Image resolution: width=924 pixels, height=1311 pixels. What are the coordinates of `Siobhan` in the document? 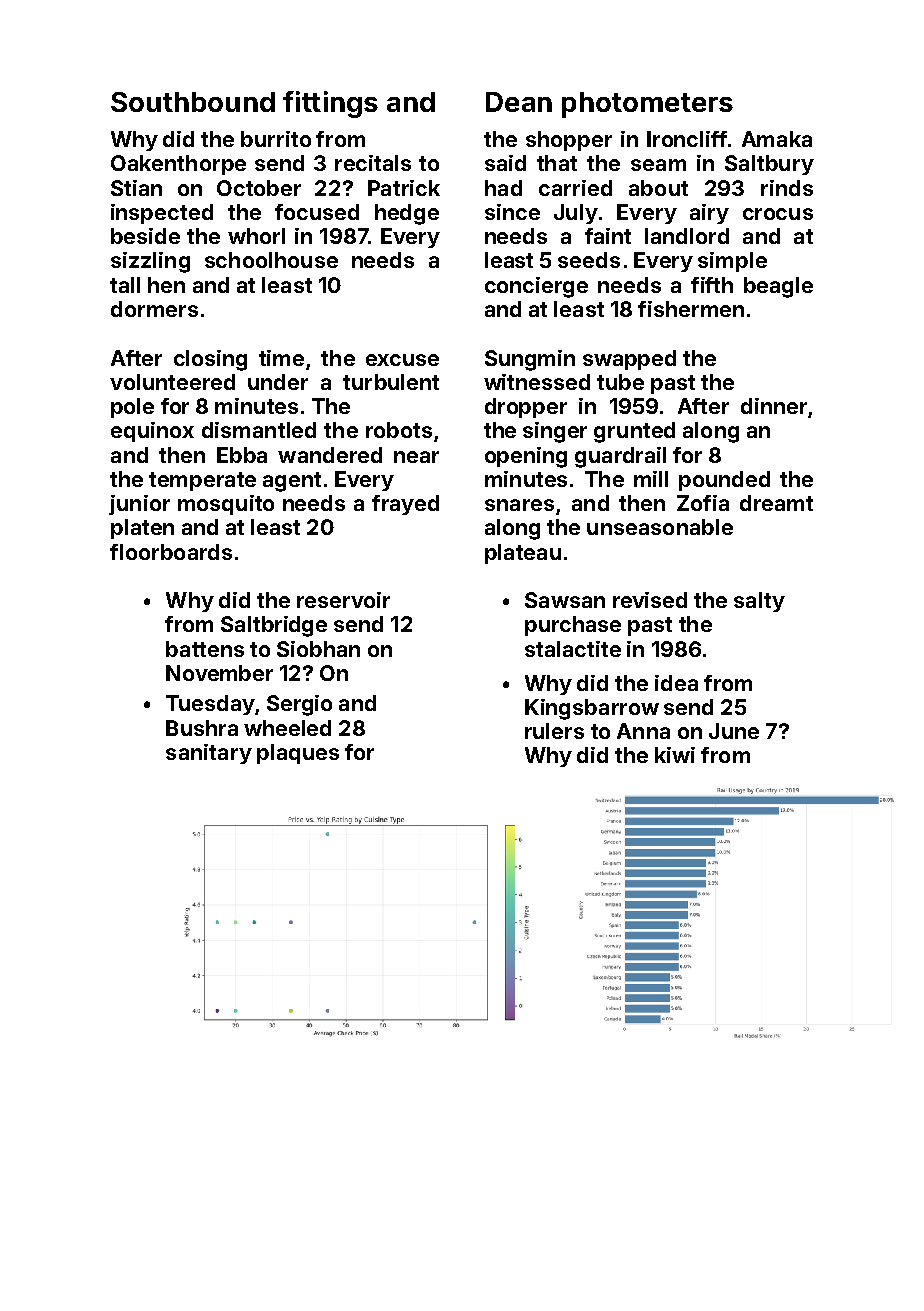 It's located at (318, 649).
